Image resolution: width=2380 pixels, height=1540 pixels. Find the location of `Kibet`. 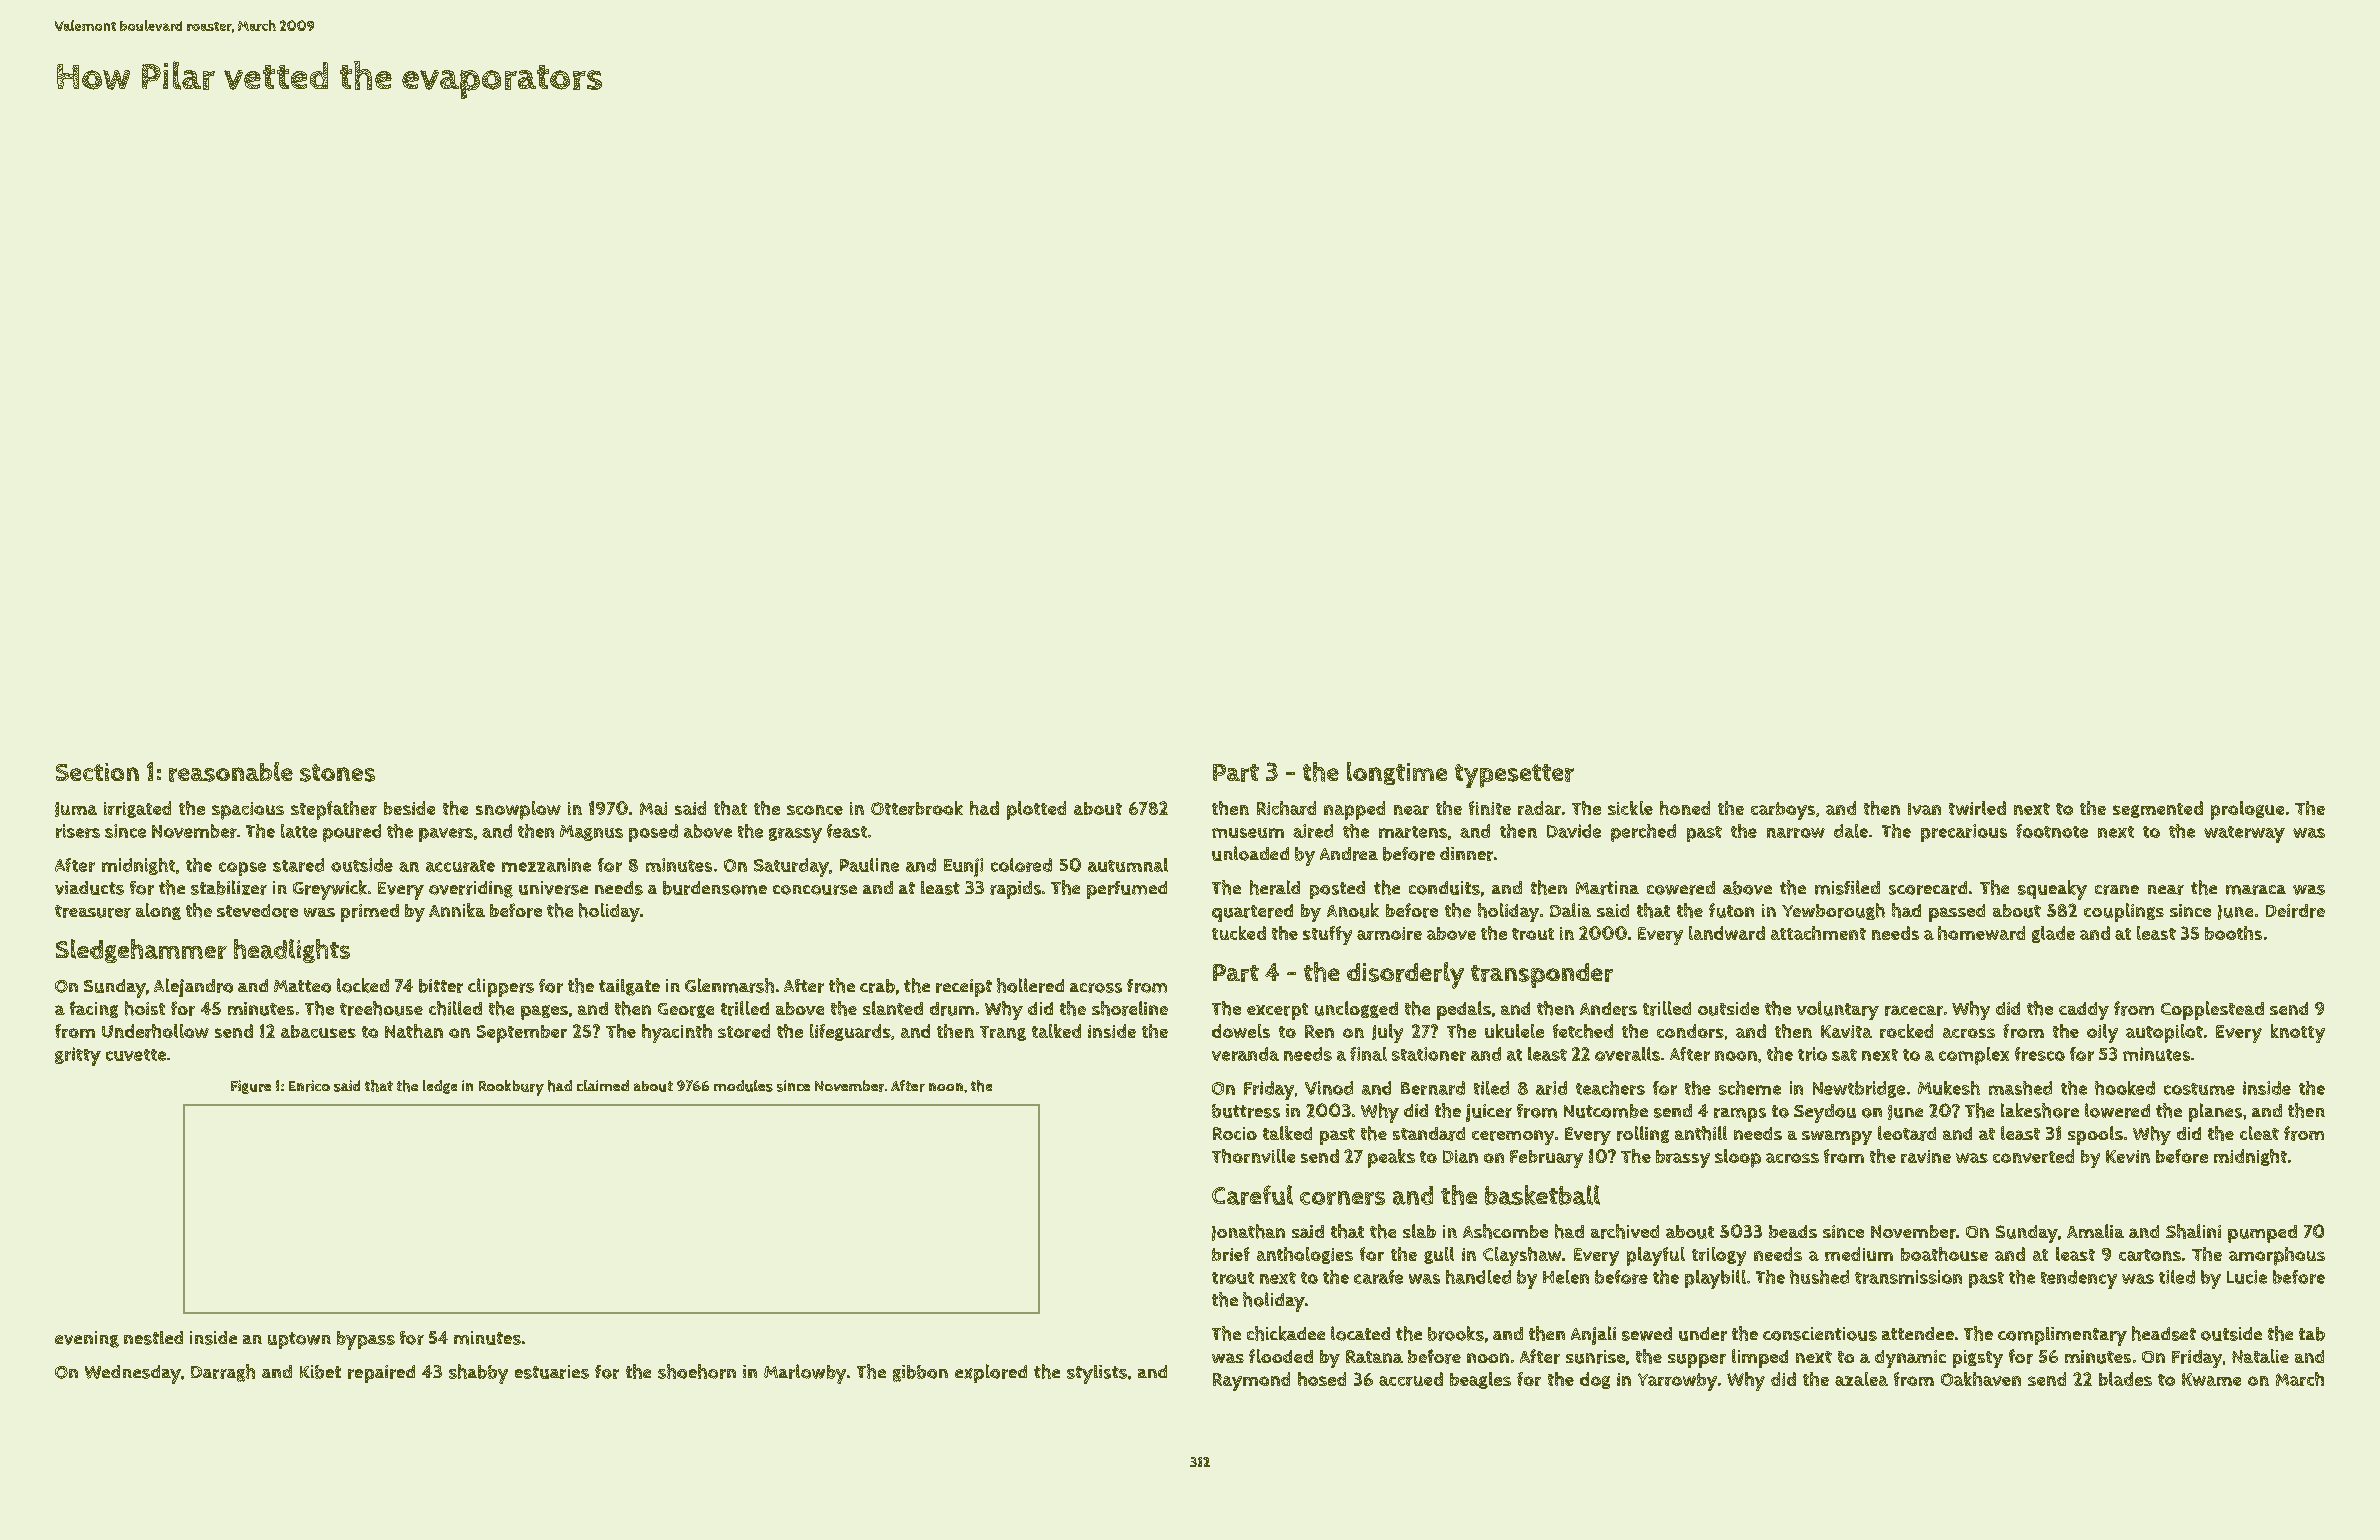

Kibet is located at coordinates (320, 1372).
